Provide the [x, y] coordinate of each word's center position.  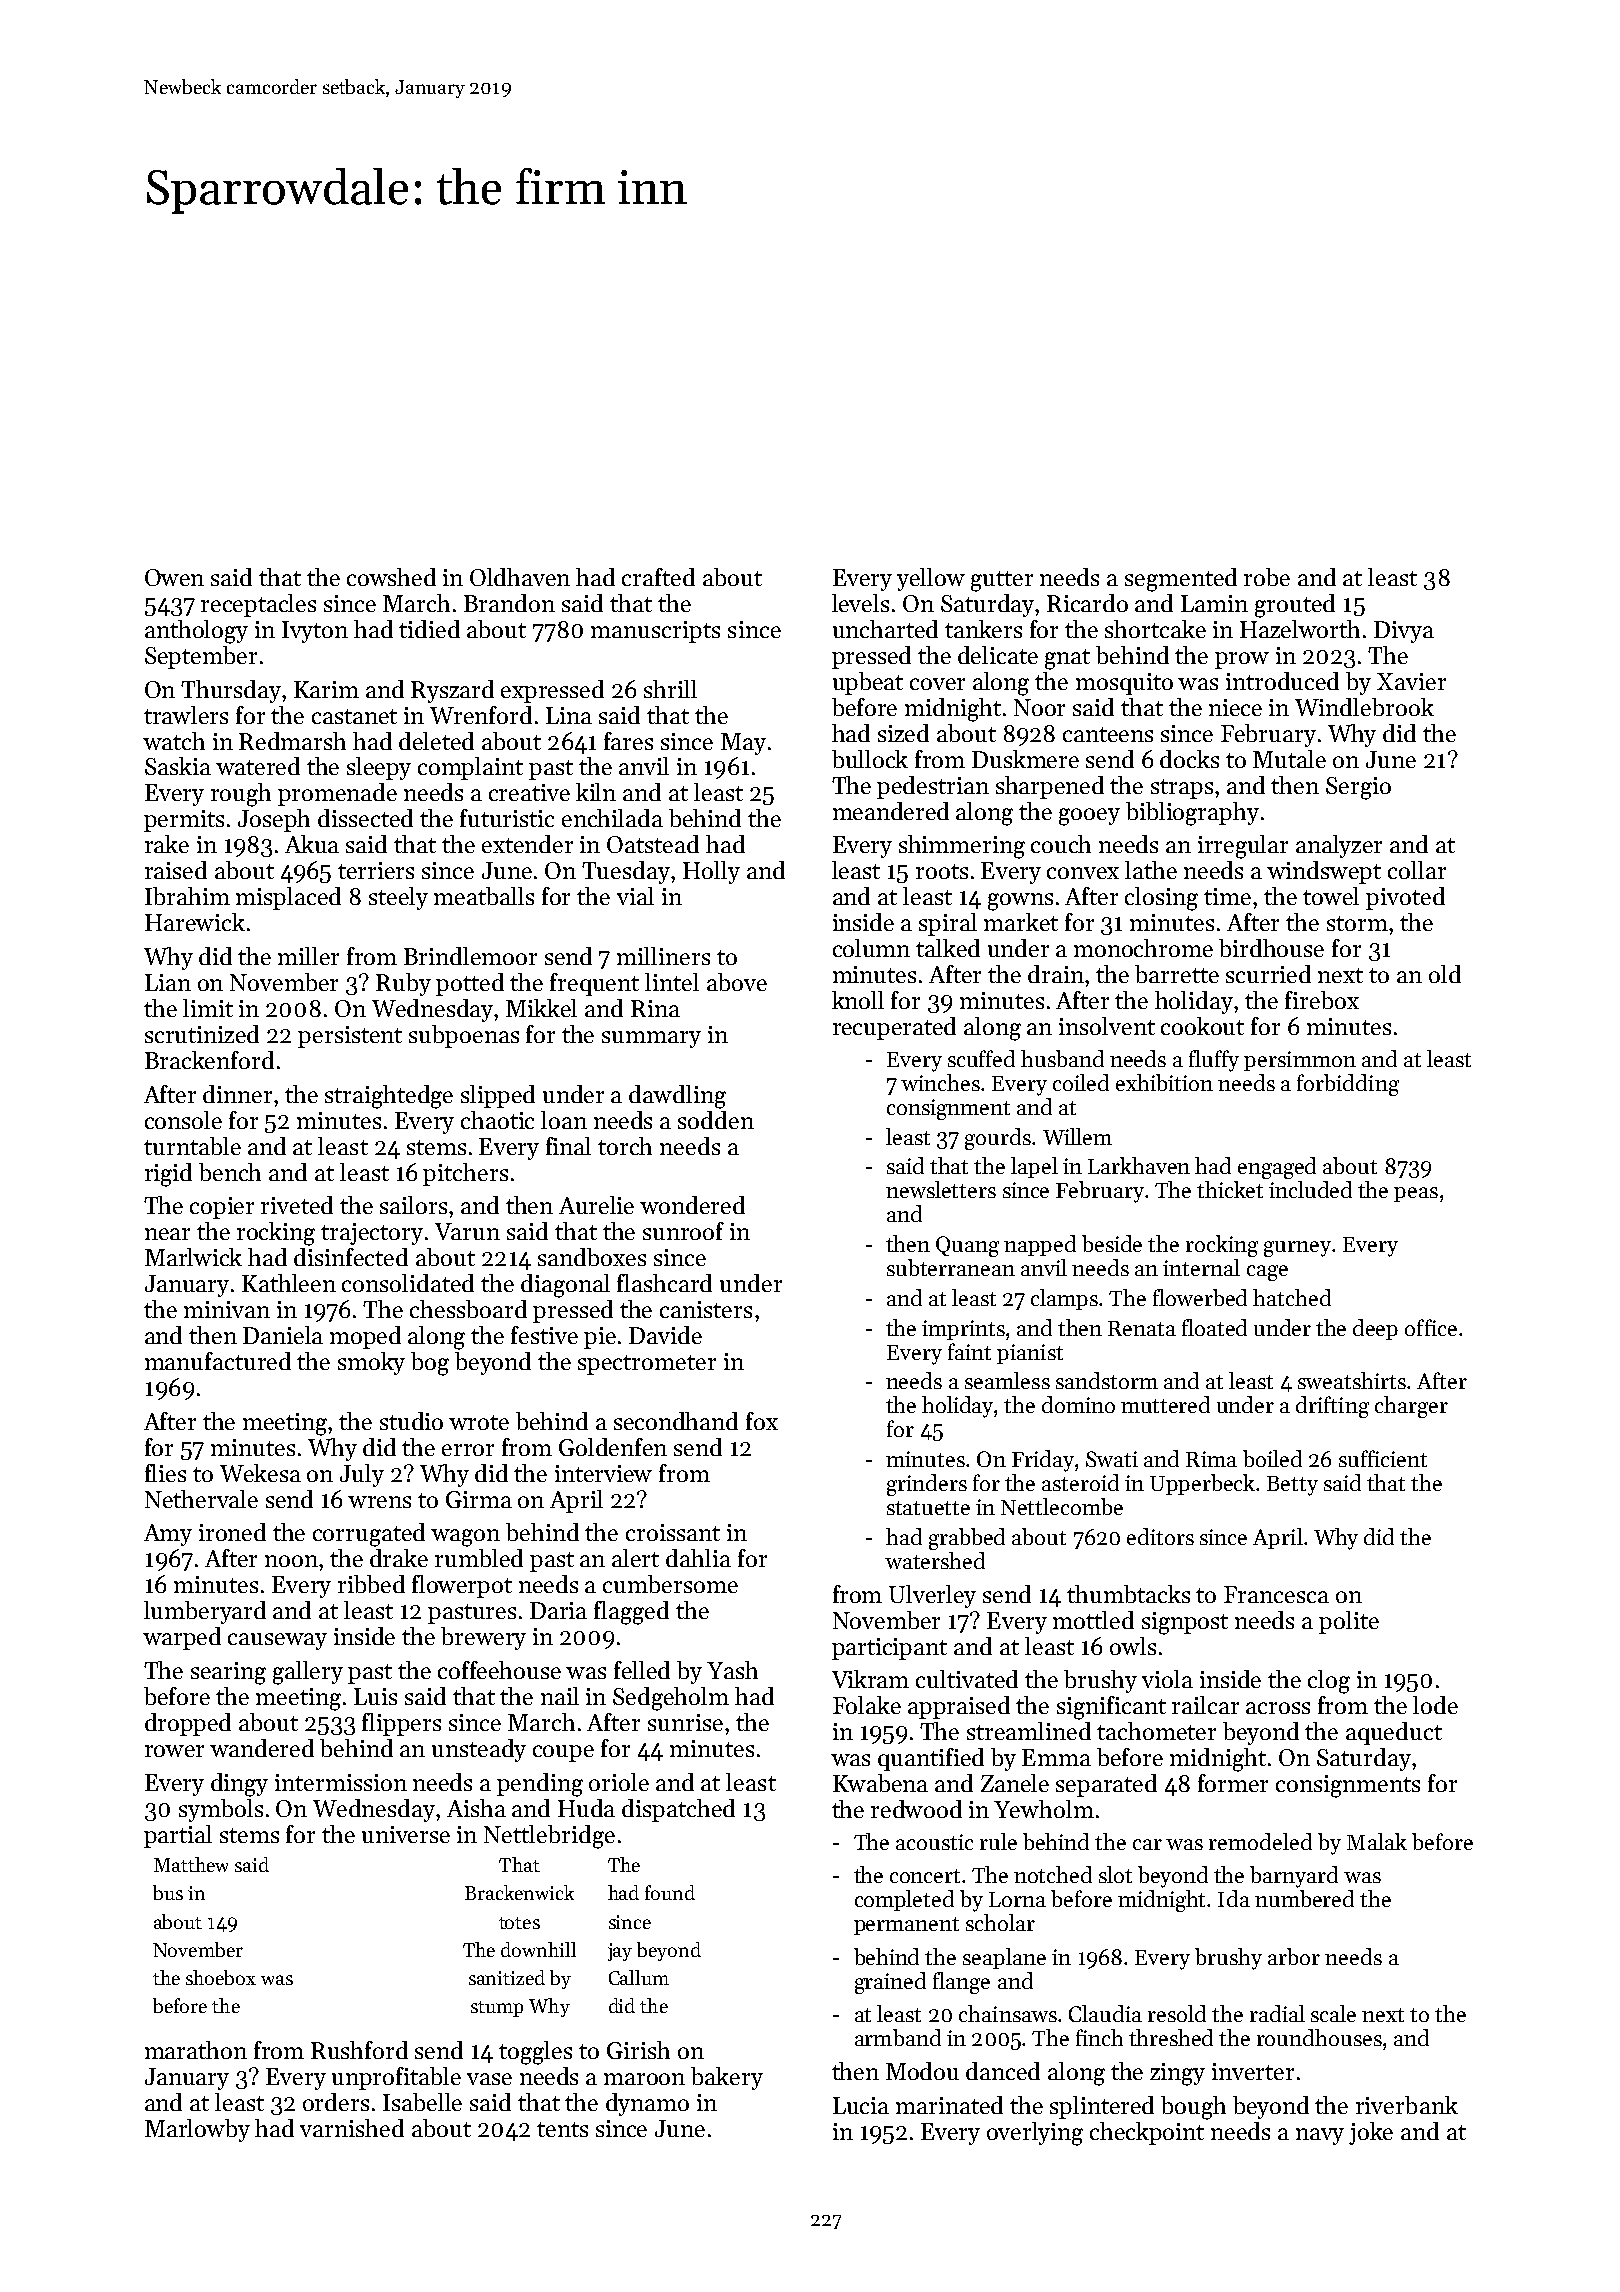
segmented [1181, 580]
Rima [1211, 1459]
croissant [673, 1532]
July [362, 1475]
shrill [670, 689]
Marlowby [197, 2130]
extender [527, 844]
